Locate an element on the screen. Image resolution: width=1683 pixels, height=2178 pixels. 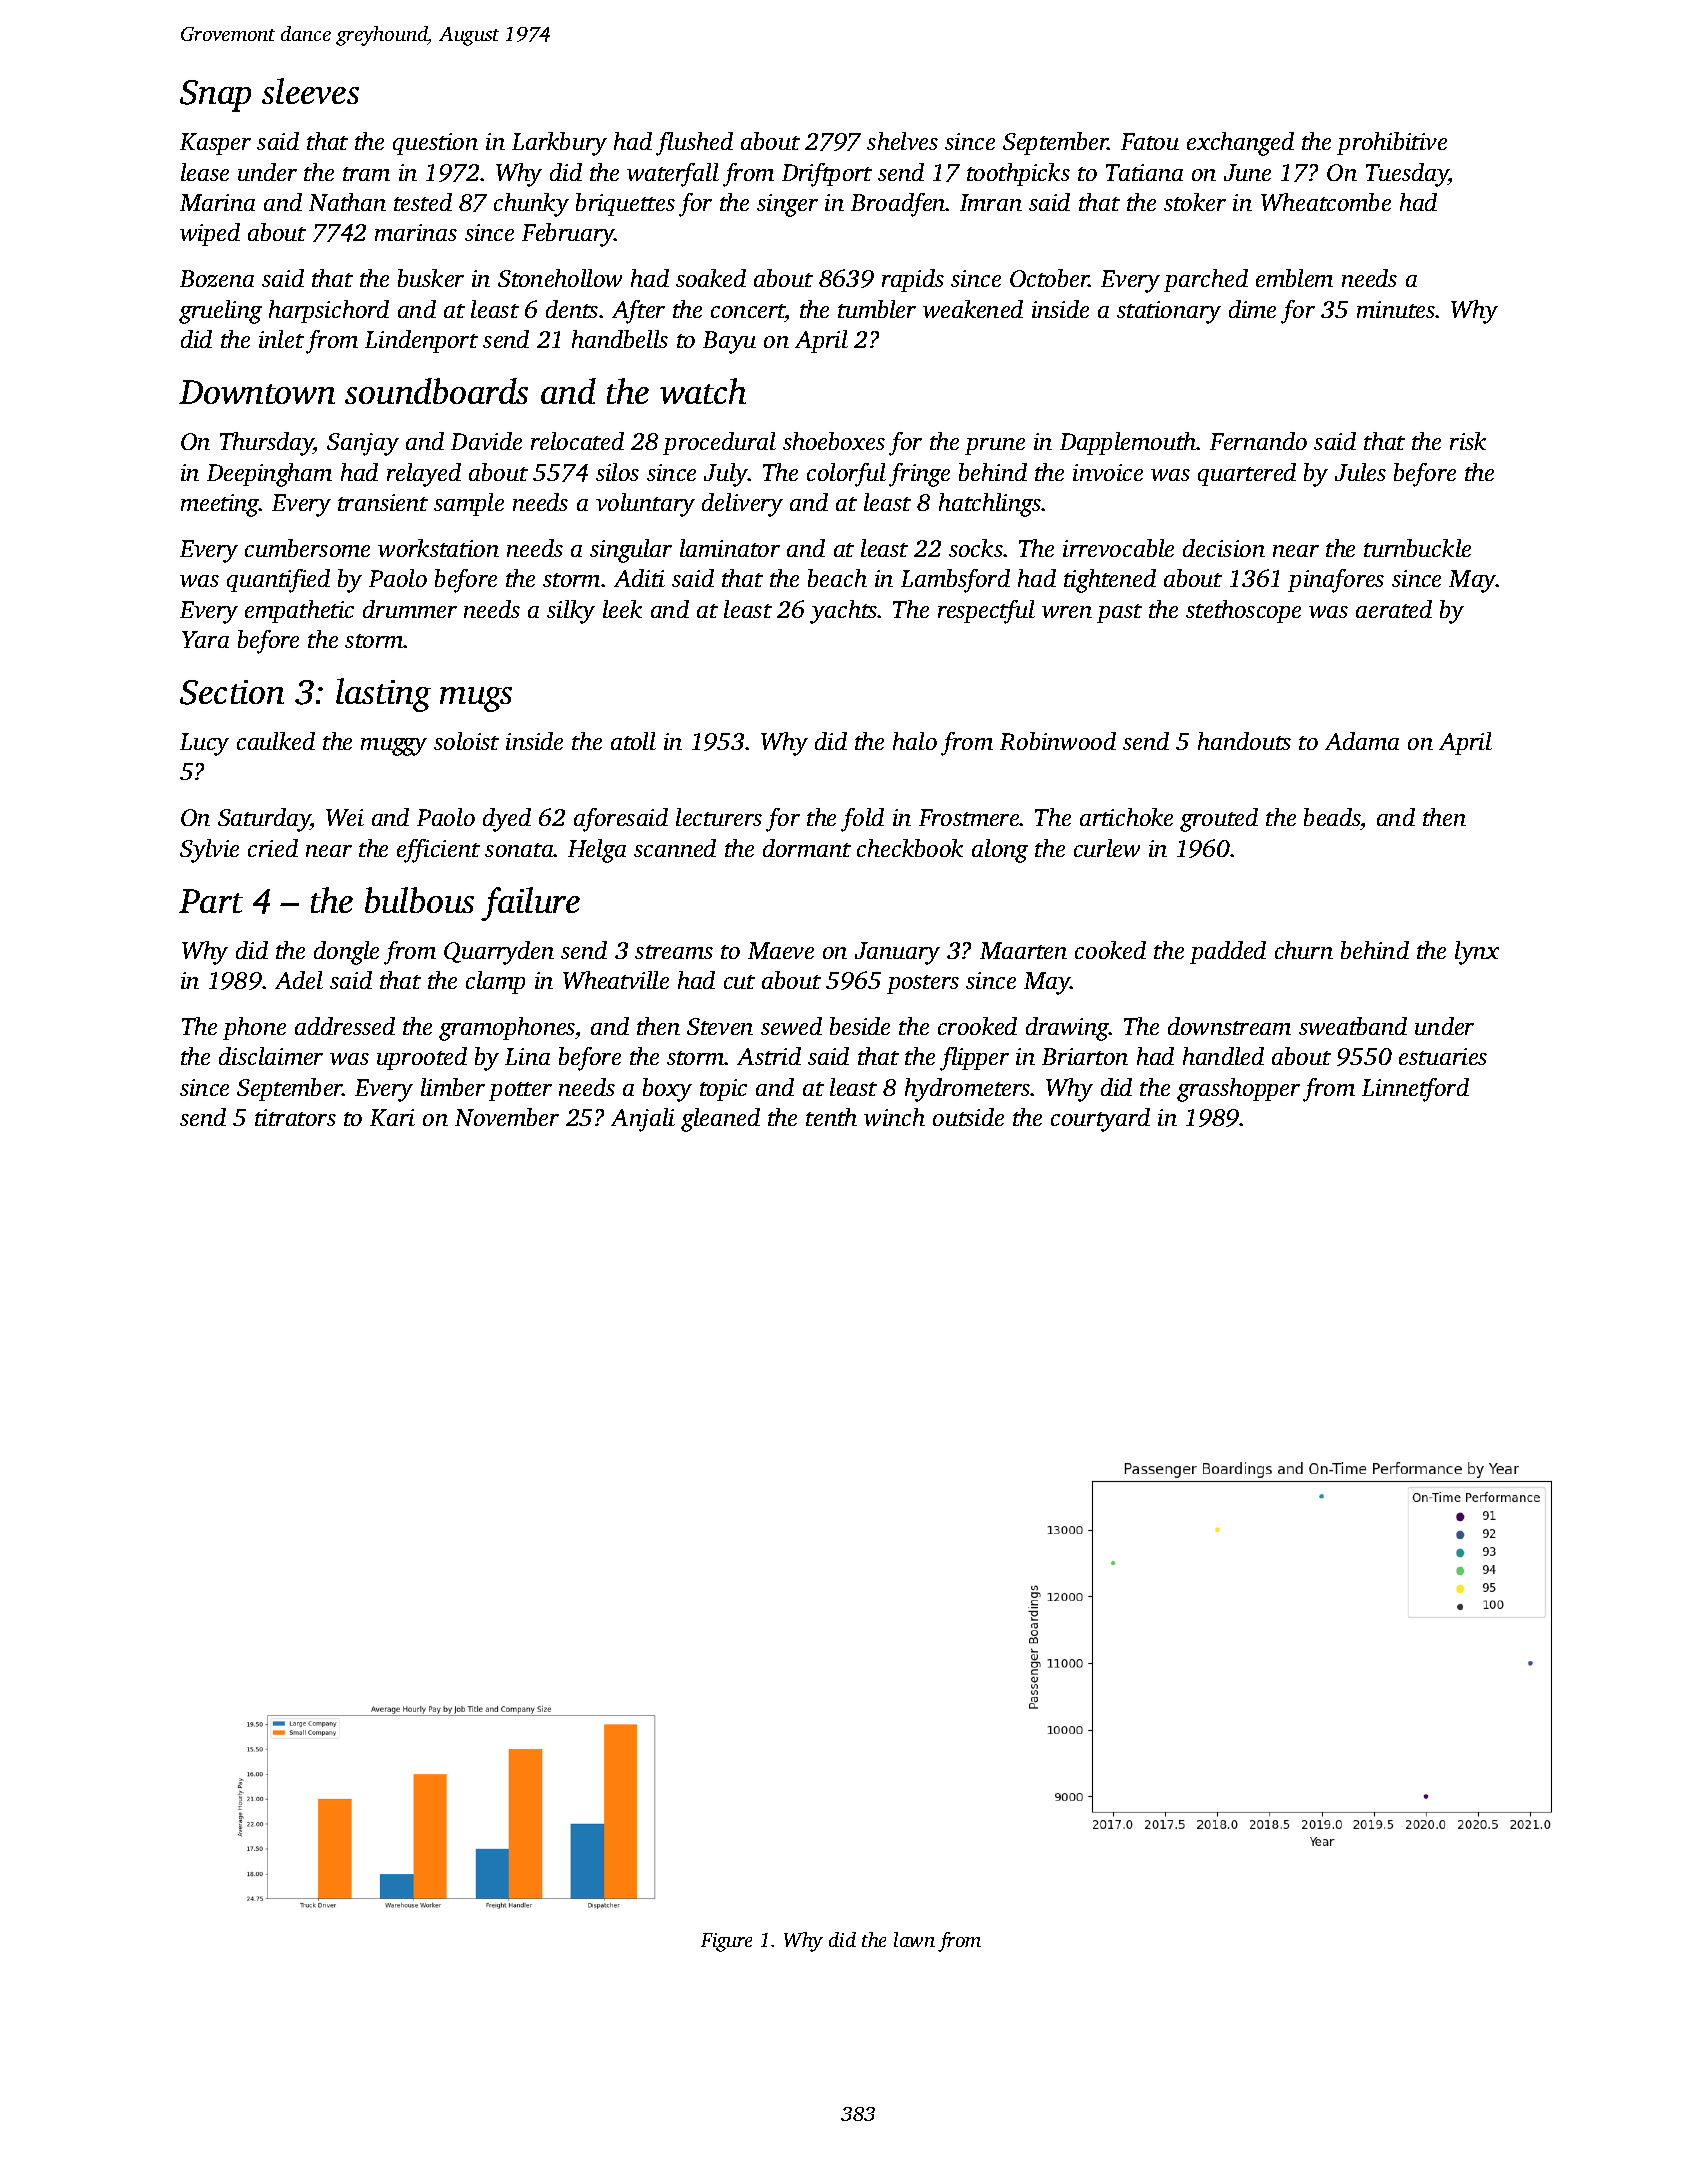
gleaned is located at coordinates (720, 1120).
